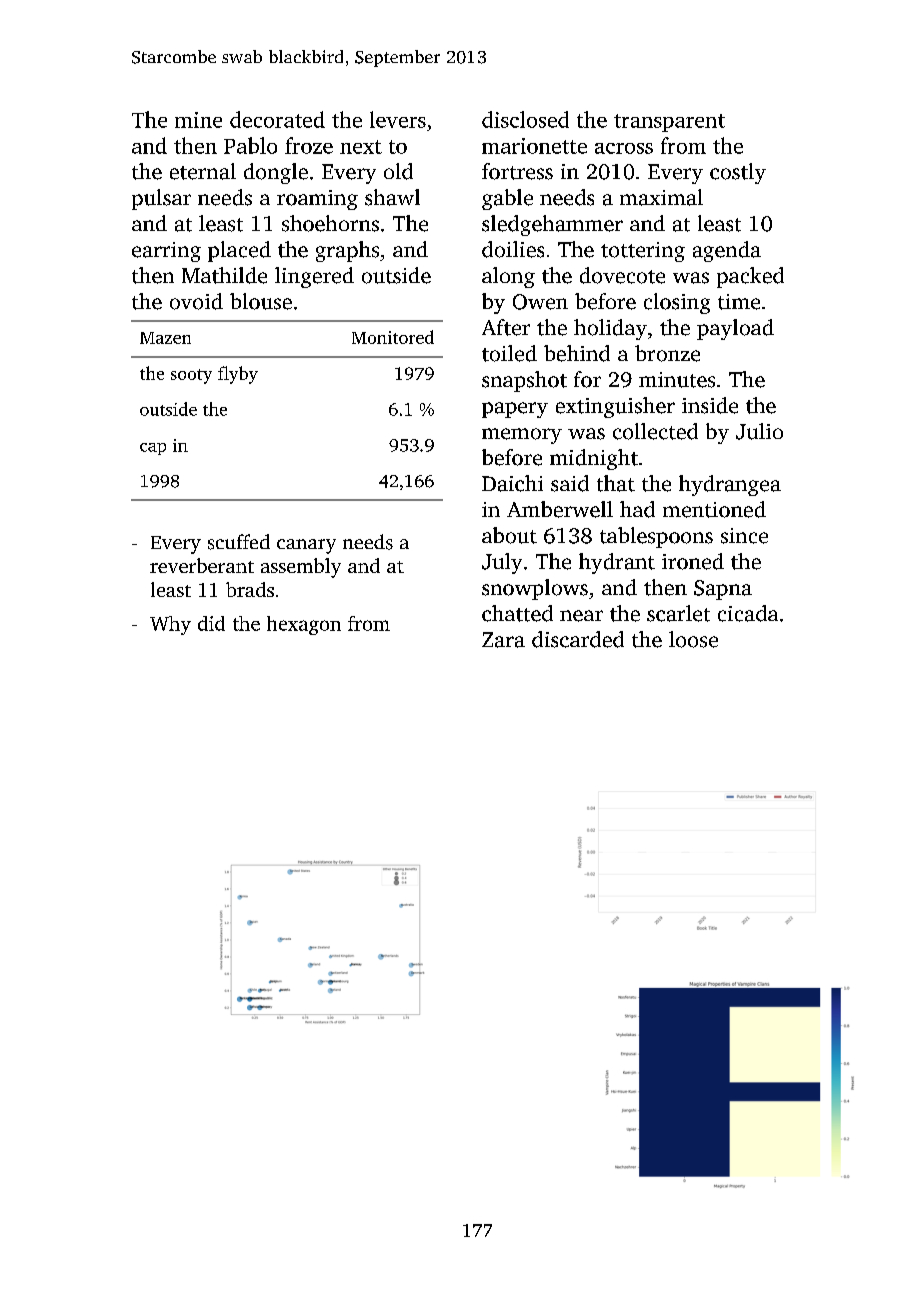 This screenshot has width=924, height=1311. I want to click on midnight, so click(594, 459).
